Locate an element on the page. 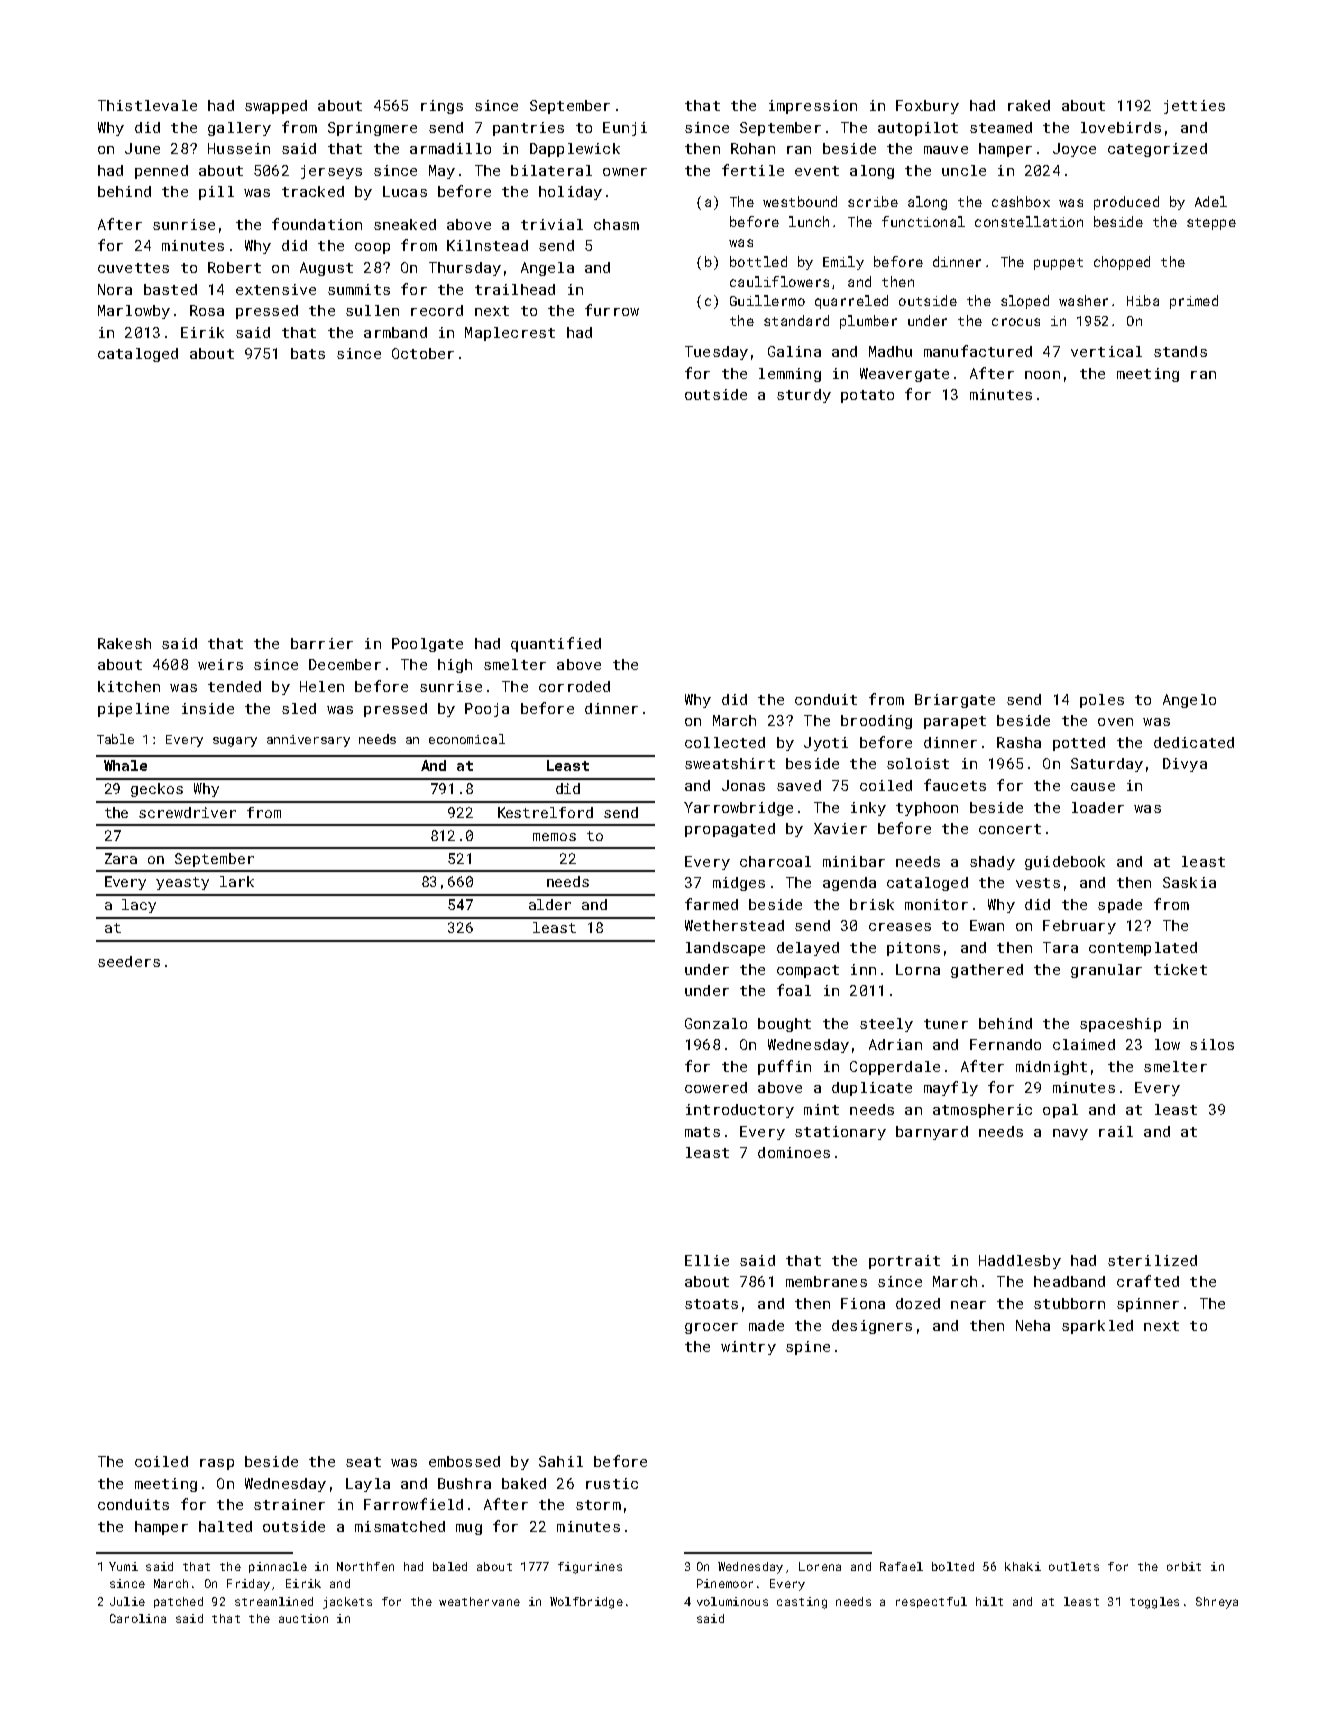 The image size is (1339, 1733). Galina is located at coordinates (794, 351).
